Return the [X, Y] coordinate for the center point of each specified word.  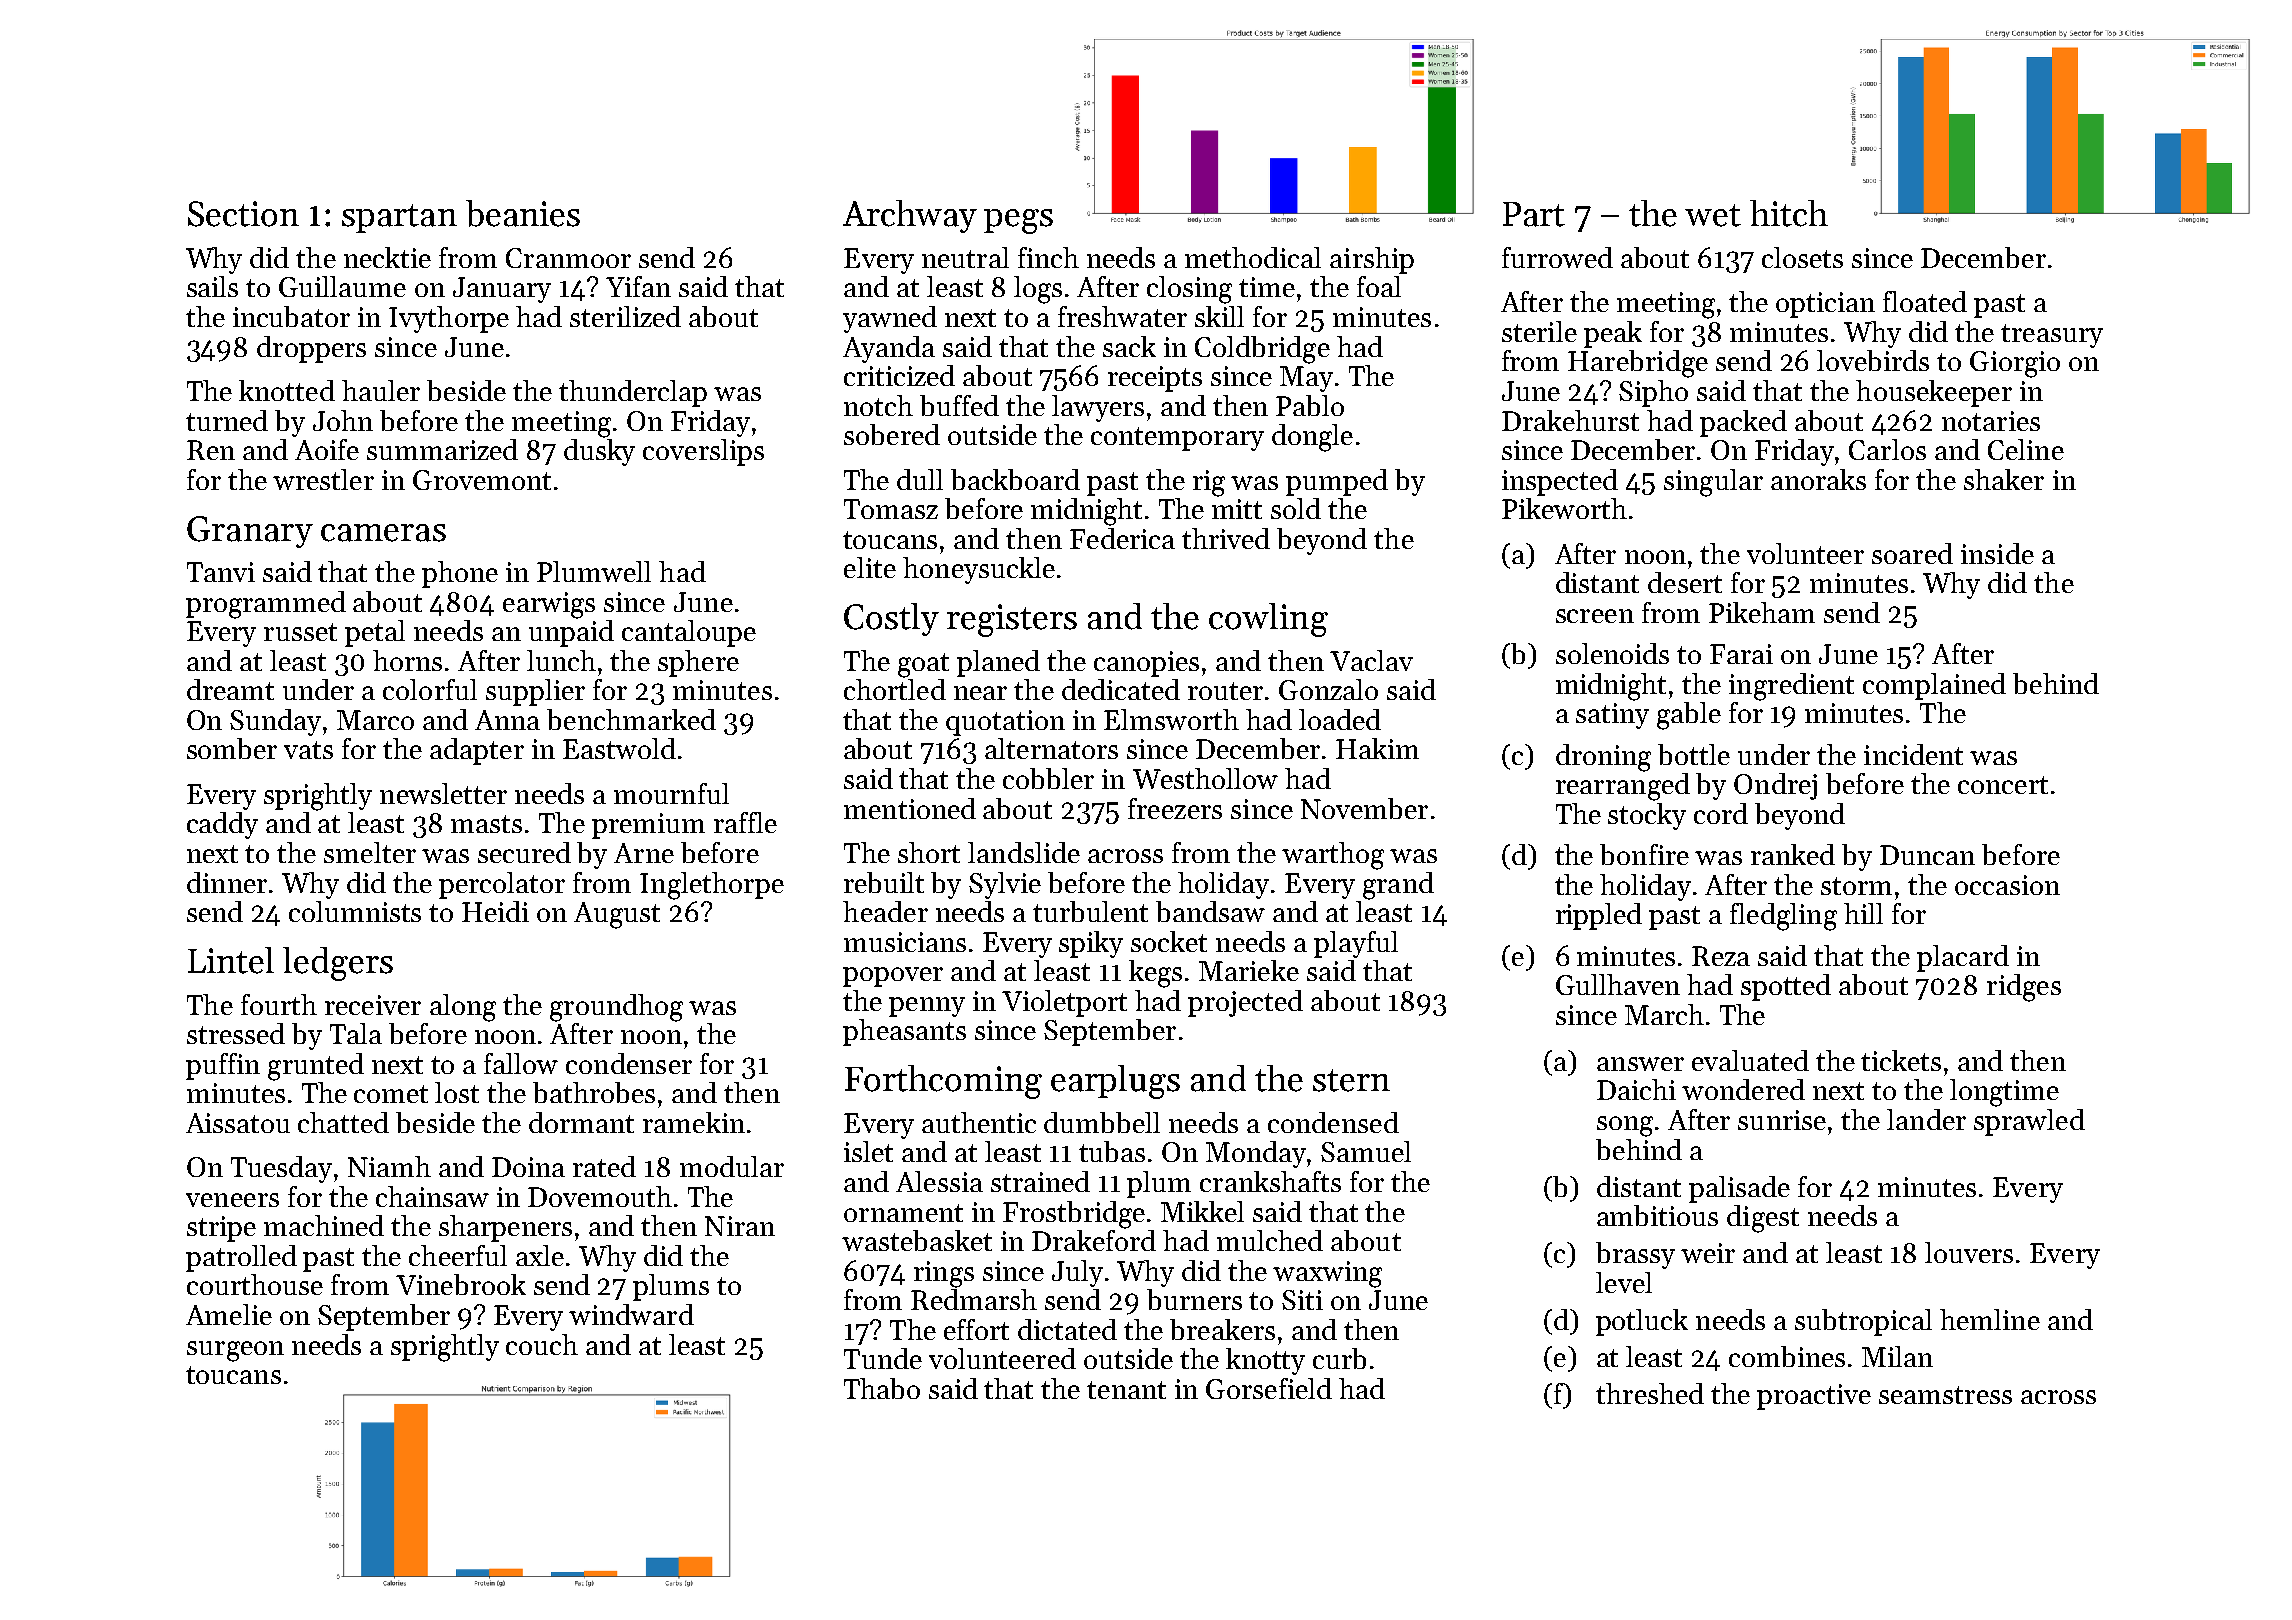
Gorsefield [1269, 1388]
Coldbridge [1262, 350]
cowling [1268, 620]
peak [1613, 334]
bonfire [1644, 854]
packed [1743, 423]
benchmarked [631, 719]
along [463, 1008]
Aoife [327, 449]
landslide [1024, 852]
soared [1912, 553]
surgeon [235, 1351]
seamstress [1945, 1395]
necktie [387, 257]
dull [920, 479]
